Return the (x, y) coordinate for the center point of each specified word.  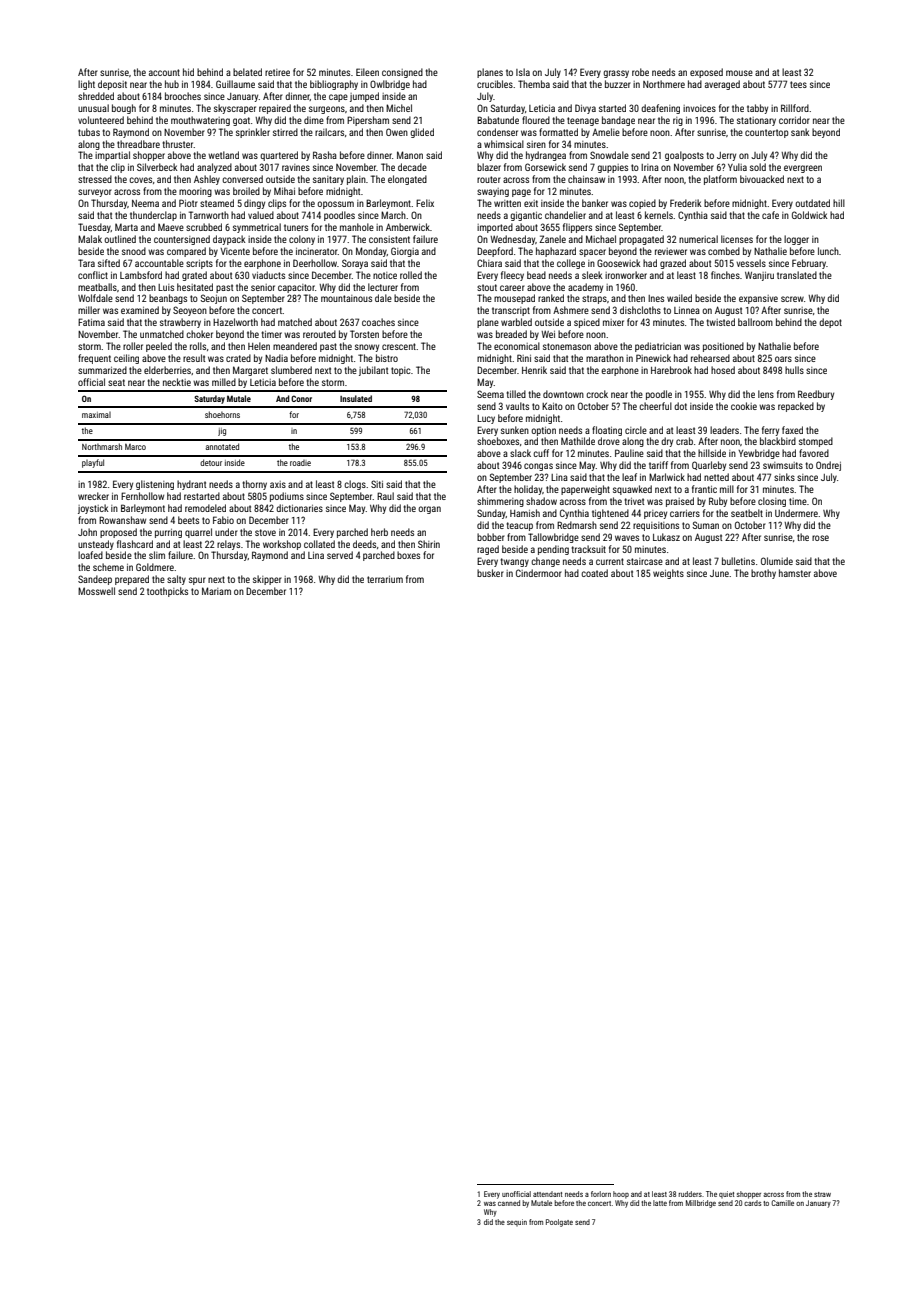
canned (509, 1203)
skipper (267, 580)
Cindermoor (539, 573)
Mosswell (96, 591)
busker (490, 573)
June (719, 573)
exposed (706, 73)
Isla (523, 72)
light (86, 85)
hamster (795, 573)
